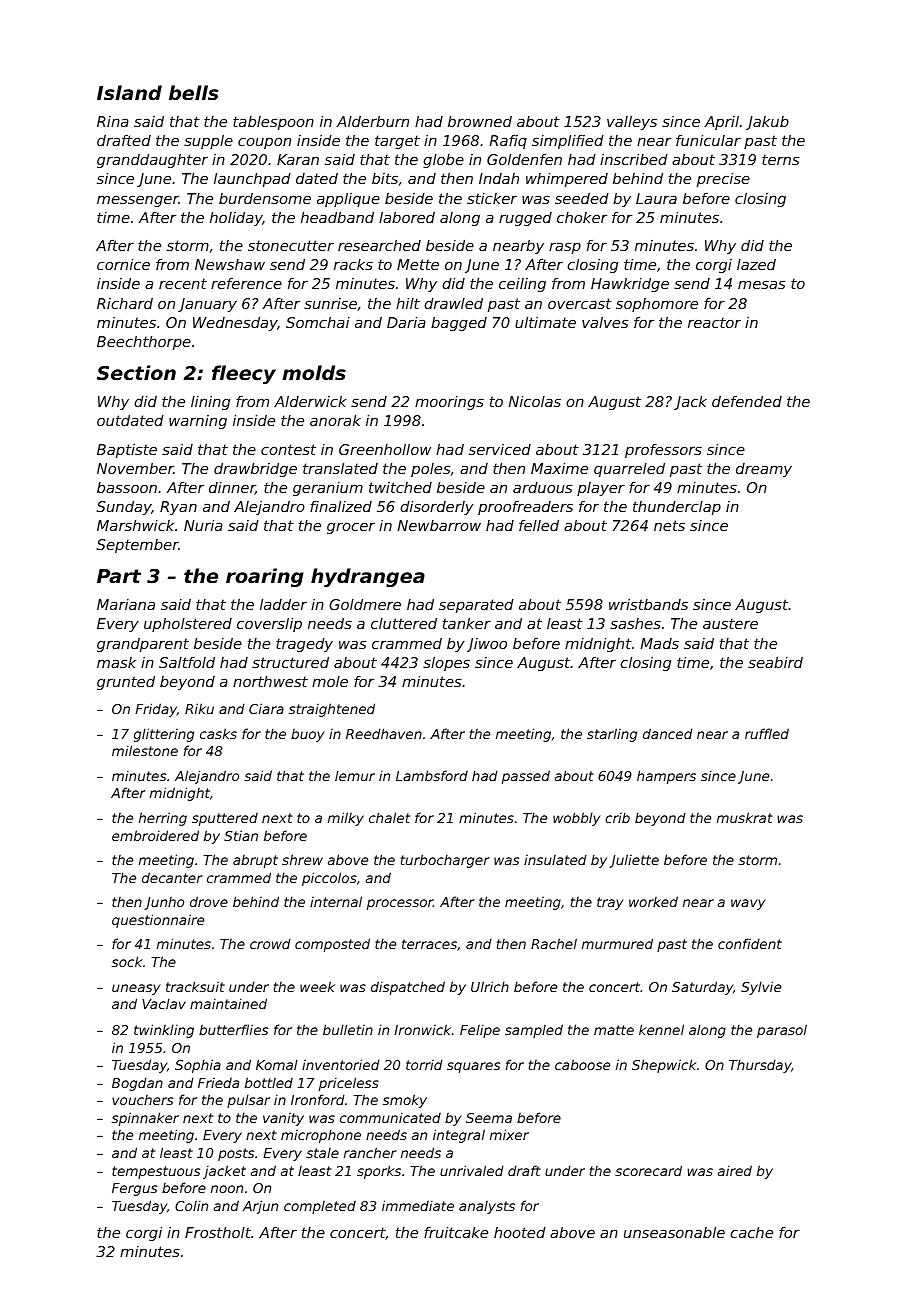 This screenshot has height=1316, width=908. I want to click on noon, so click(227, 1189).
